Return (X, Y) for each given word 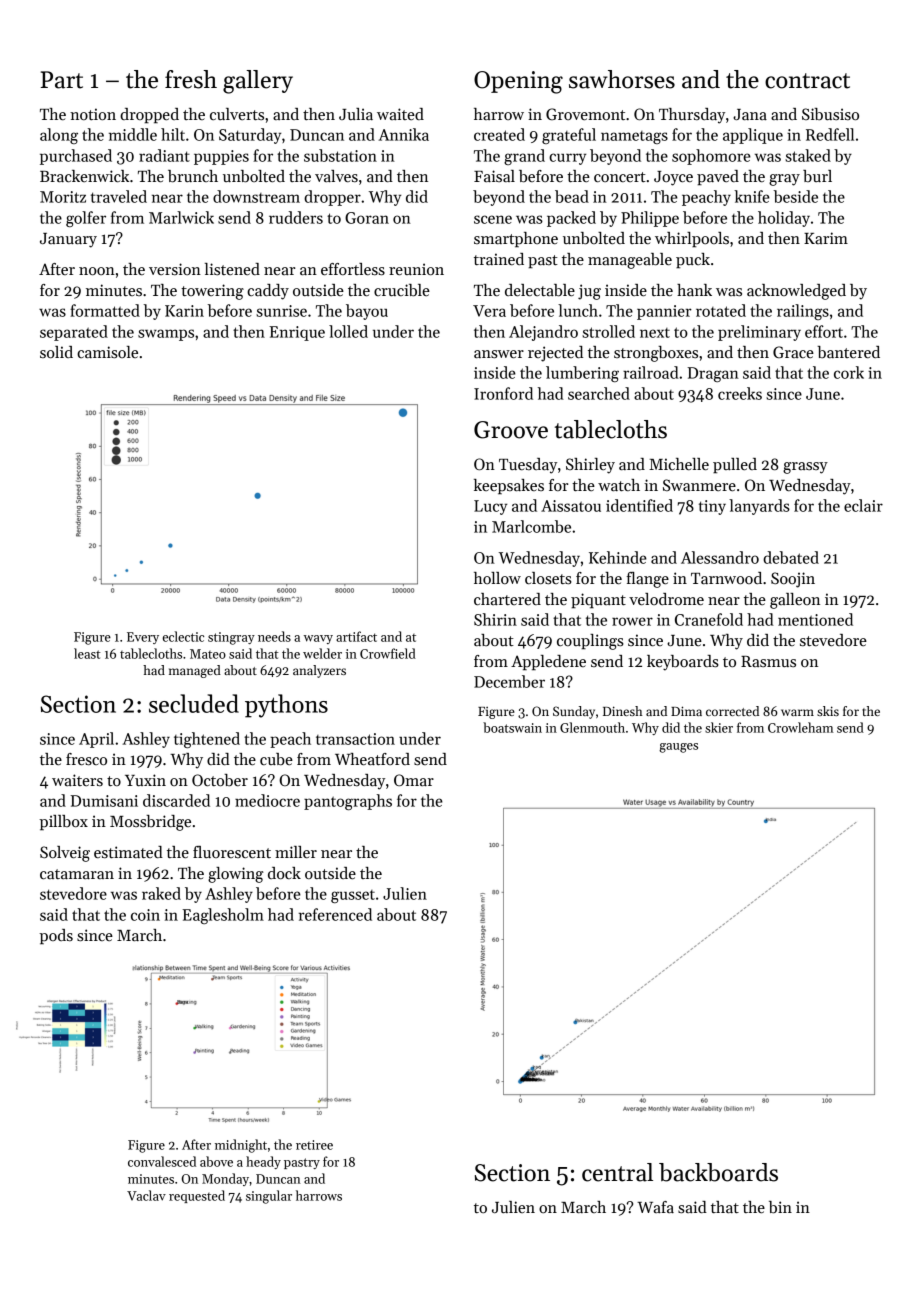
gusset (353, 896)
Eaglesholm (223, 916)
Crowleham (800, 727)
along (59, 136)
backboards (718, 1172)
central (617, 1172)
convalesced (162, 1161)
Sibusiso (830, 114)
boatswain (512, 727)
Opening (518, 82)
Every (143, 638)
